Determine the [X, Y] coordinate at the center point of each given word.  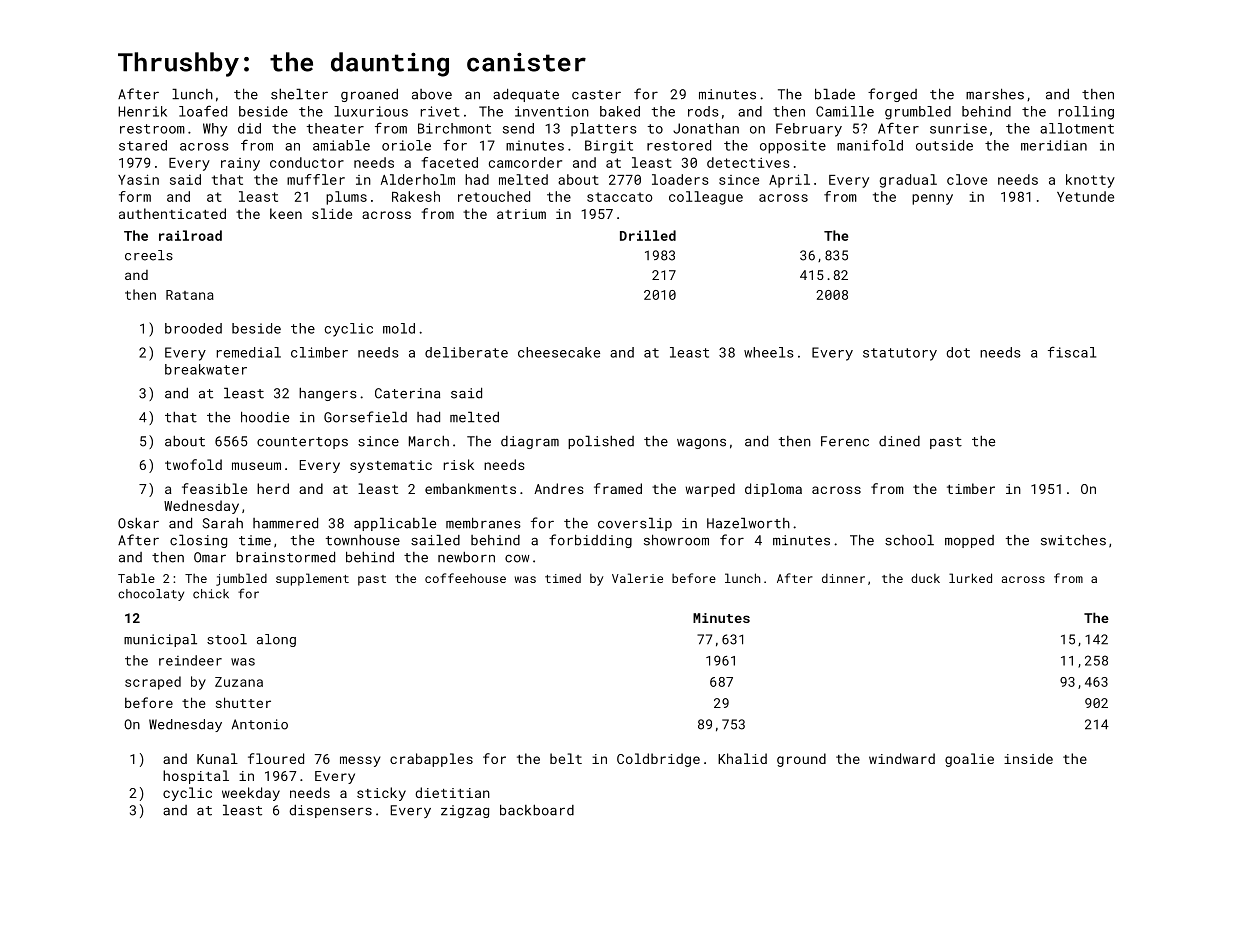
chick [211, 594]
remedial [249, 352]
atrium [521, 214]
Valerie [637, 578]
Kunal [217, 758]
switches [1073, 540]
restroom [152, 129]
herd [273, 488]
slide [332, 213]
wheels [769, 352]
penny [932, 199]
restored [679, 145]
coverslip [635, 524]
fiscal [1072, 352]
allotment [1077, 128]
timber [971, 488]
